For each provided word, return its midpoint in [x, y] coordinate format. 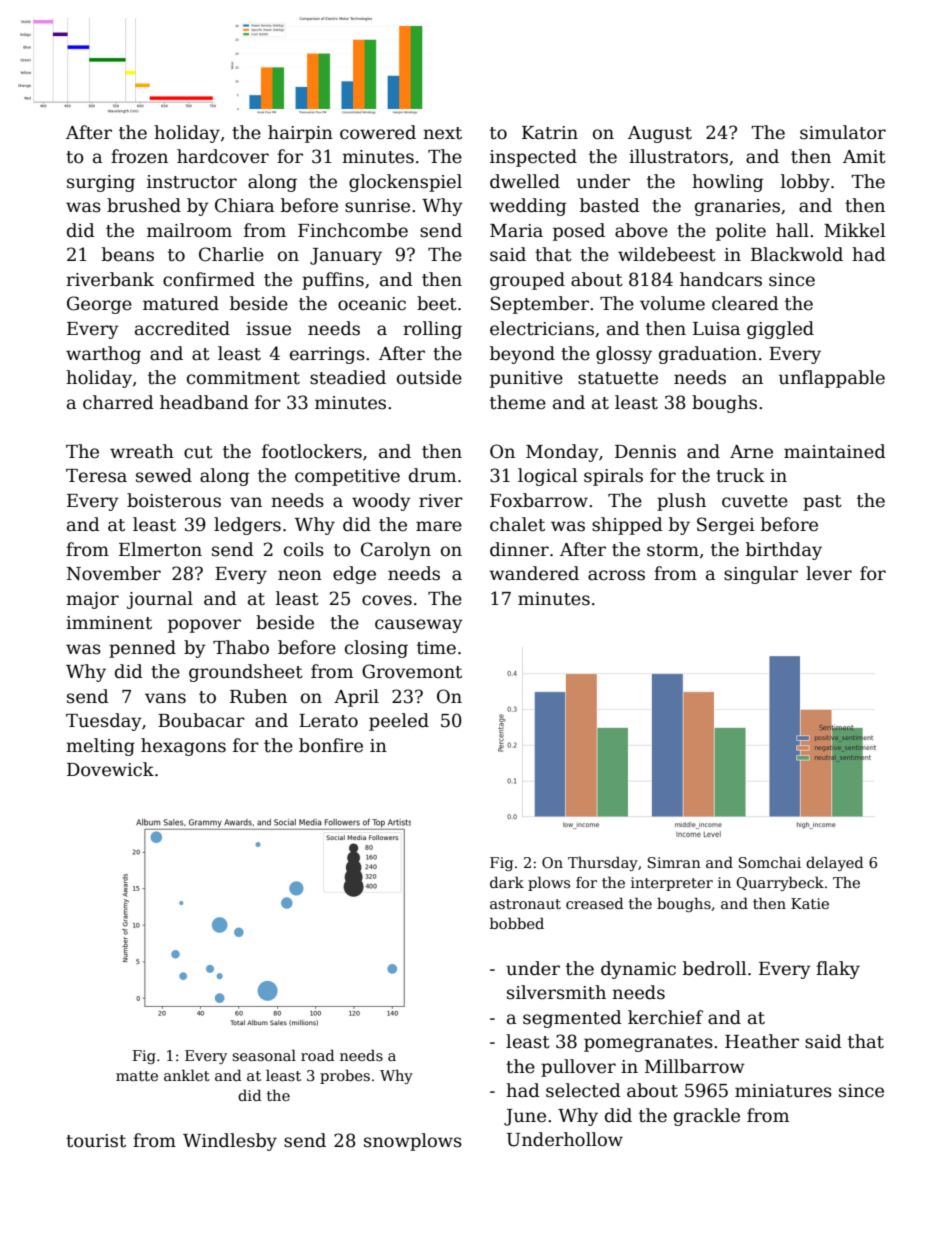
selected [583, 1090]
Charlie [231, 254]
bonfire [331, 745]
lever [829, 573]
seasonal [264, 1055]
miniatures [783, 1091]
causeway [419, 626]
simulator [843, 132]
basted [610, 205]
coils [304, 549]
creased [594, 903]
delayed [834, 863]
